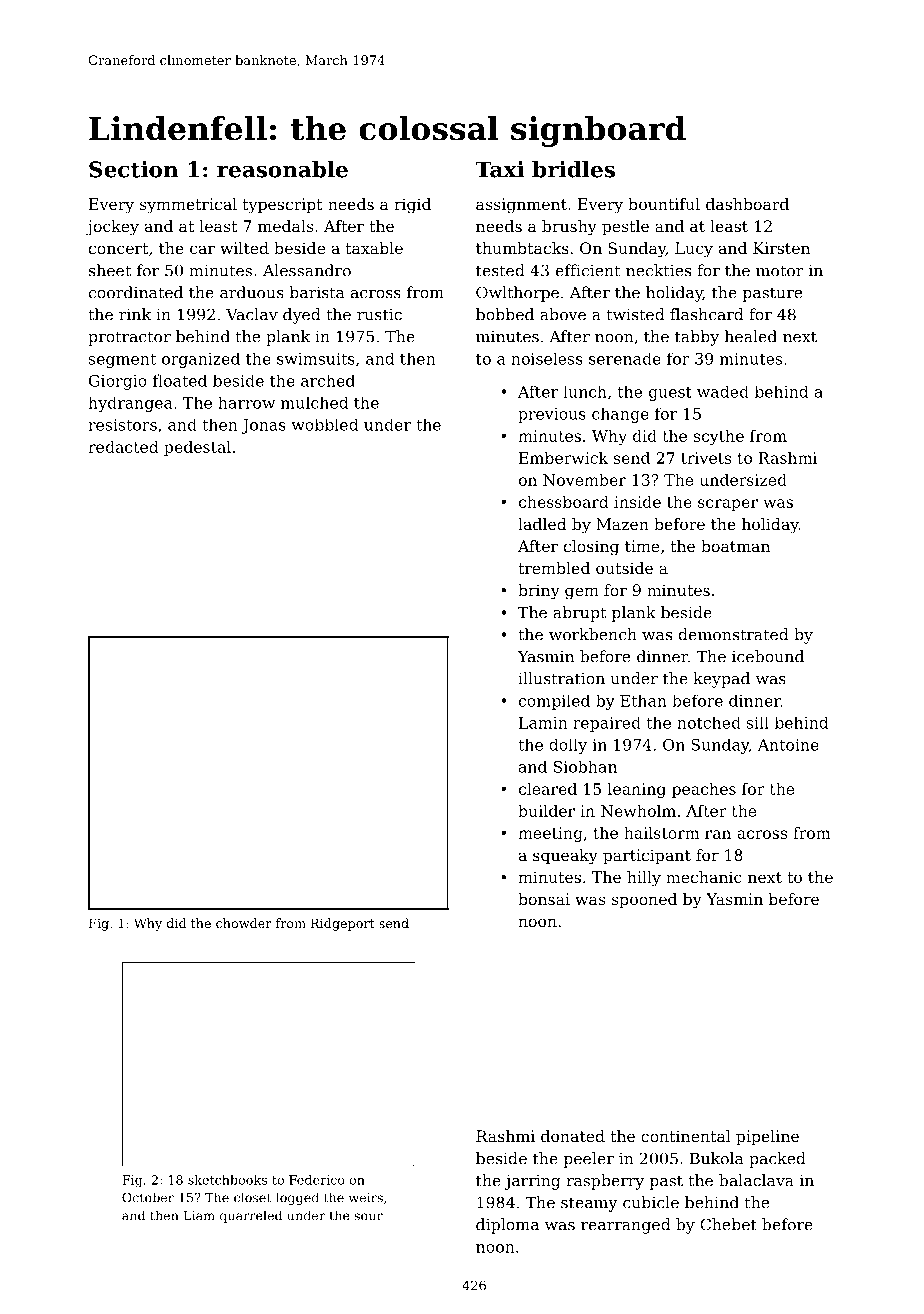 This document has height=1314, width=924. Describe the element at coordinates (625, 1226) in the document. I see `rearranged` at that location.
